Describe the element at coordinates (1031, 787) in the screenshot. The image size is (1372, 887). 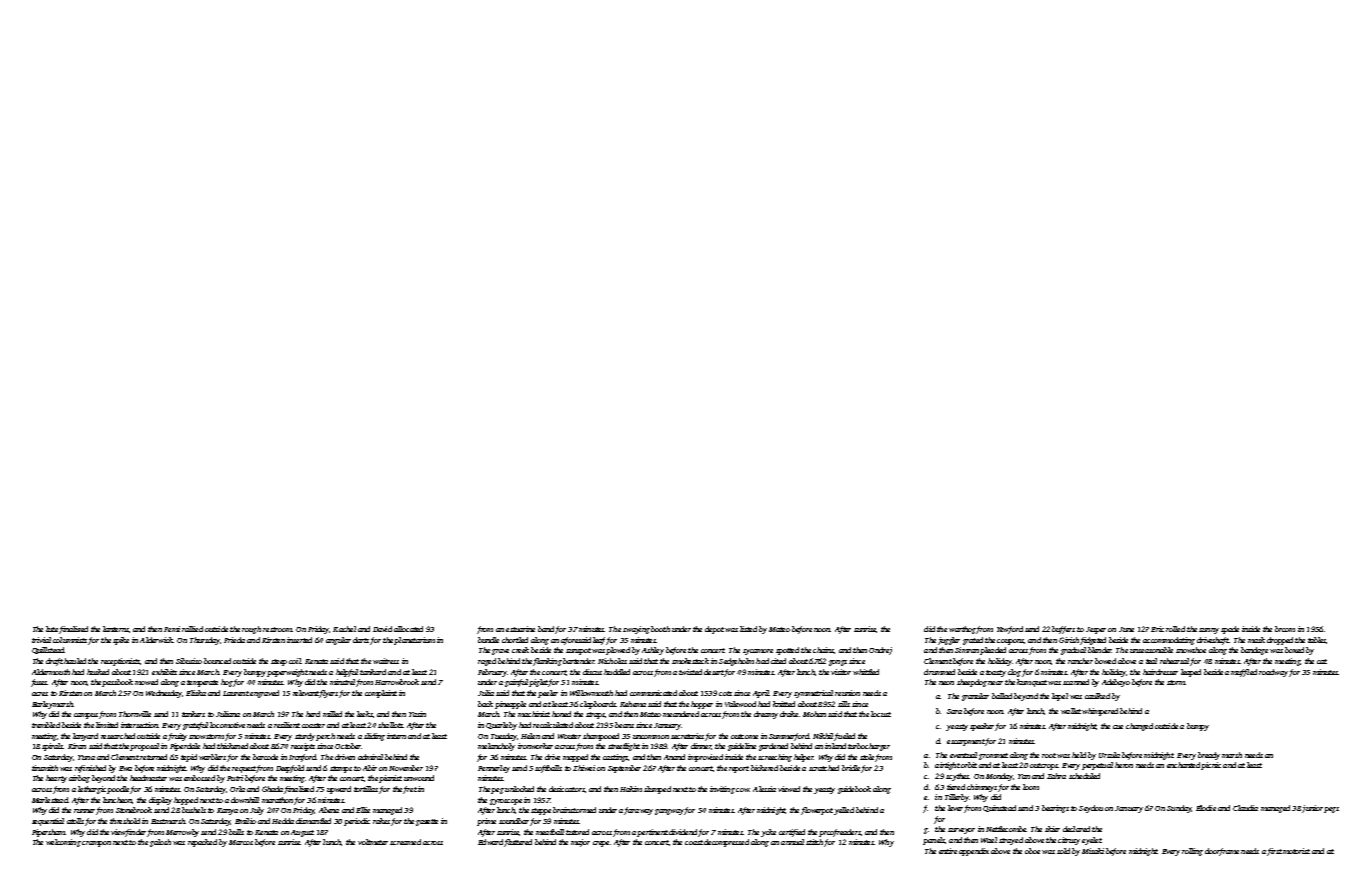
I see `loom` at that location.
